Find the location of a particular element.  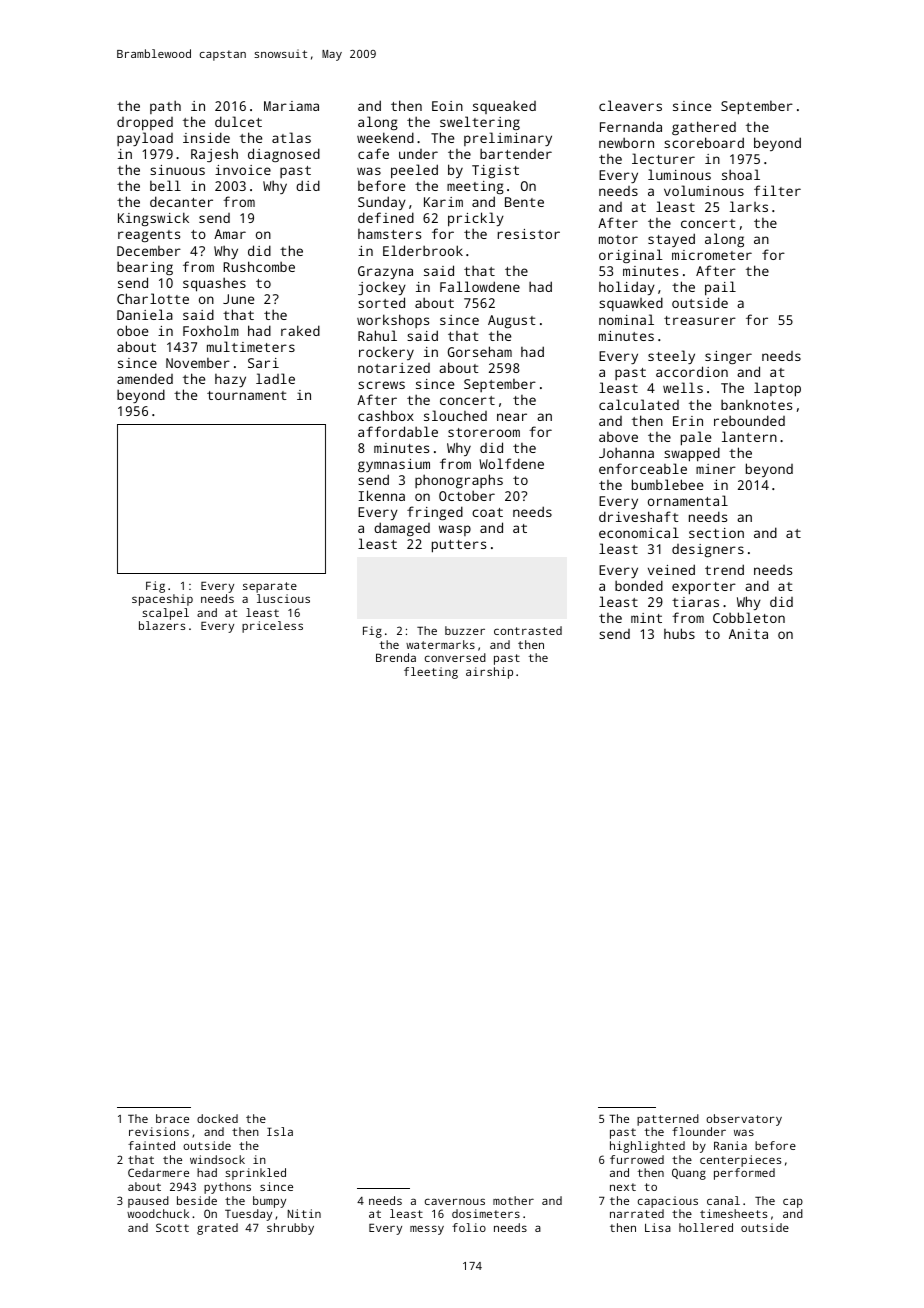

filter is located at coordinates (777, 190).
